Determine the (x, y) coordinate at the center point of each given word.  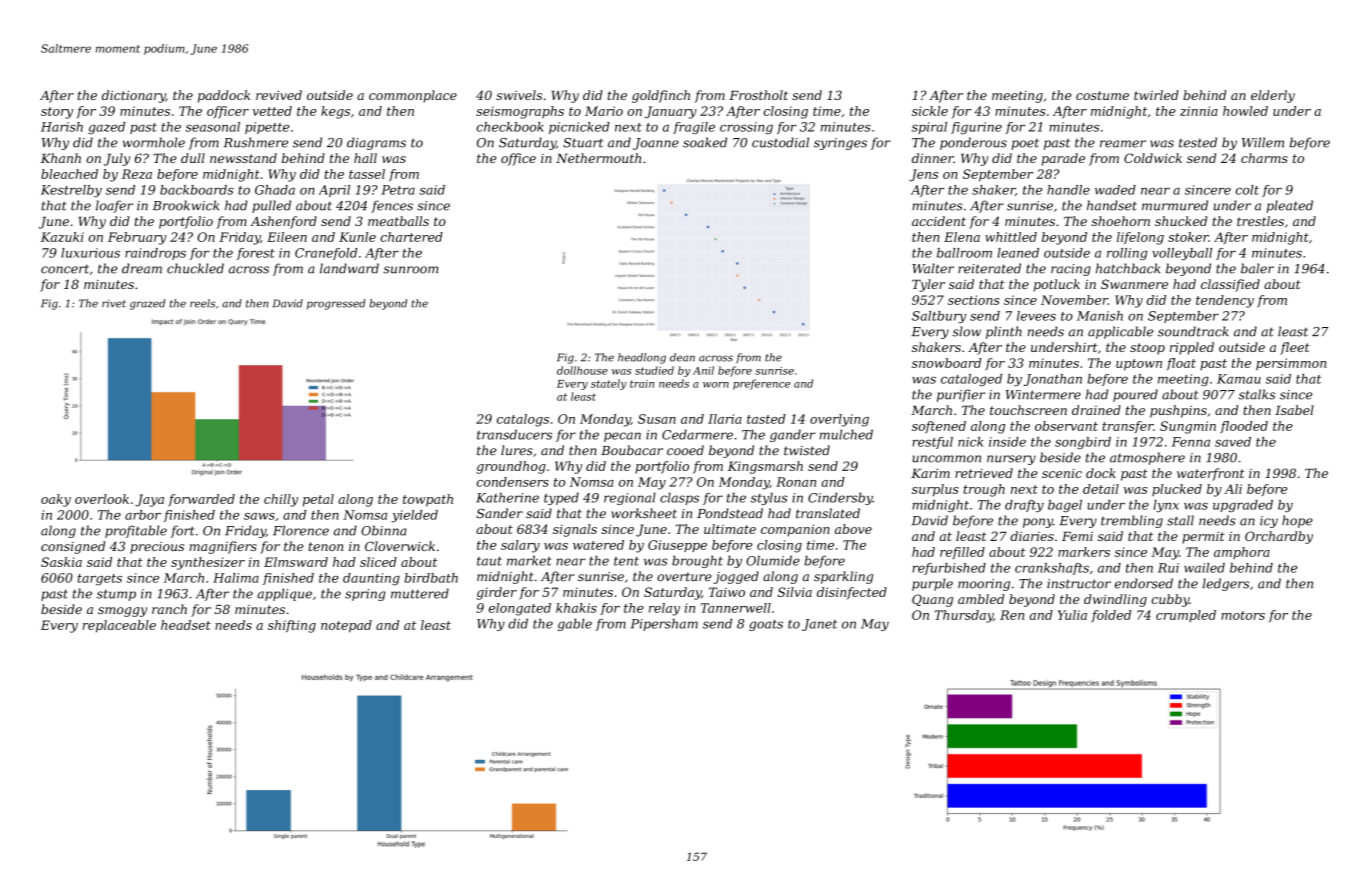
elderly (1273, 96)
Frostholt (758, 95)
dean (682, 357)
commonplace (413, 96)
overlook (102, 499)
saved (1233, 442)
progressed (336, 304)
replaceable (119, 626)
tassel (367, 174)
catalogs (523, 420)
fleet (1295, 348)
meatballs (398, 221)
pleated (1289, 206)
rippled (1192, 348)
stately (609, 384)
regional (630, 499)
